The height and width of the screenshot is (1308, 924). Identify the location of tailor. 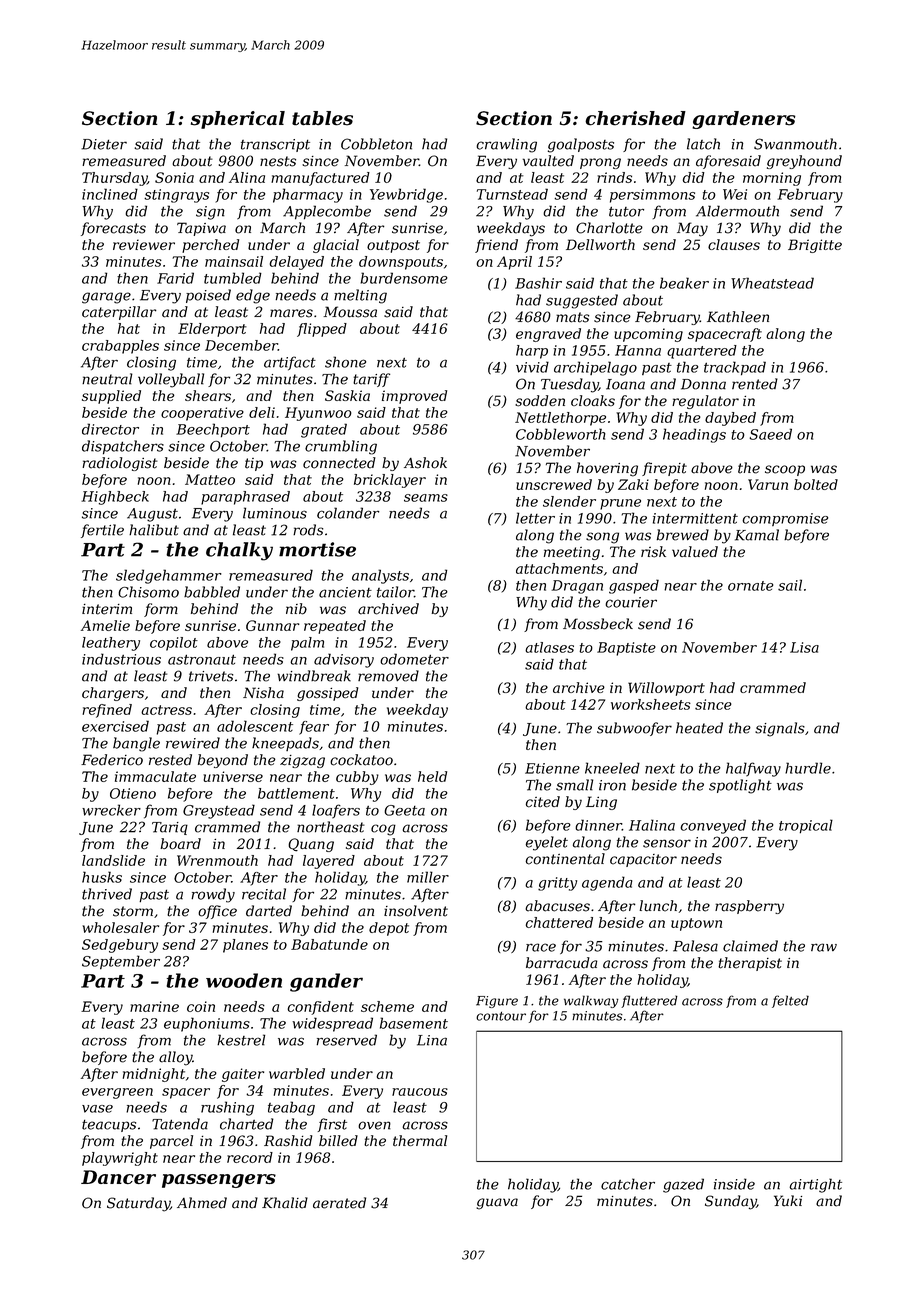
(395, 592).
